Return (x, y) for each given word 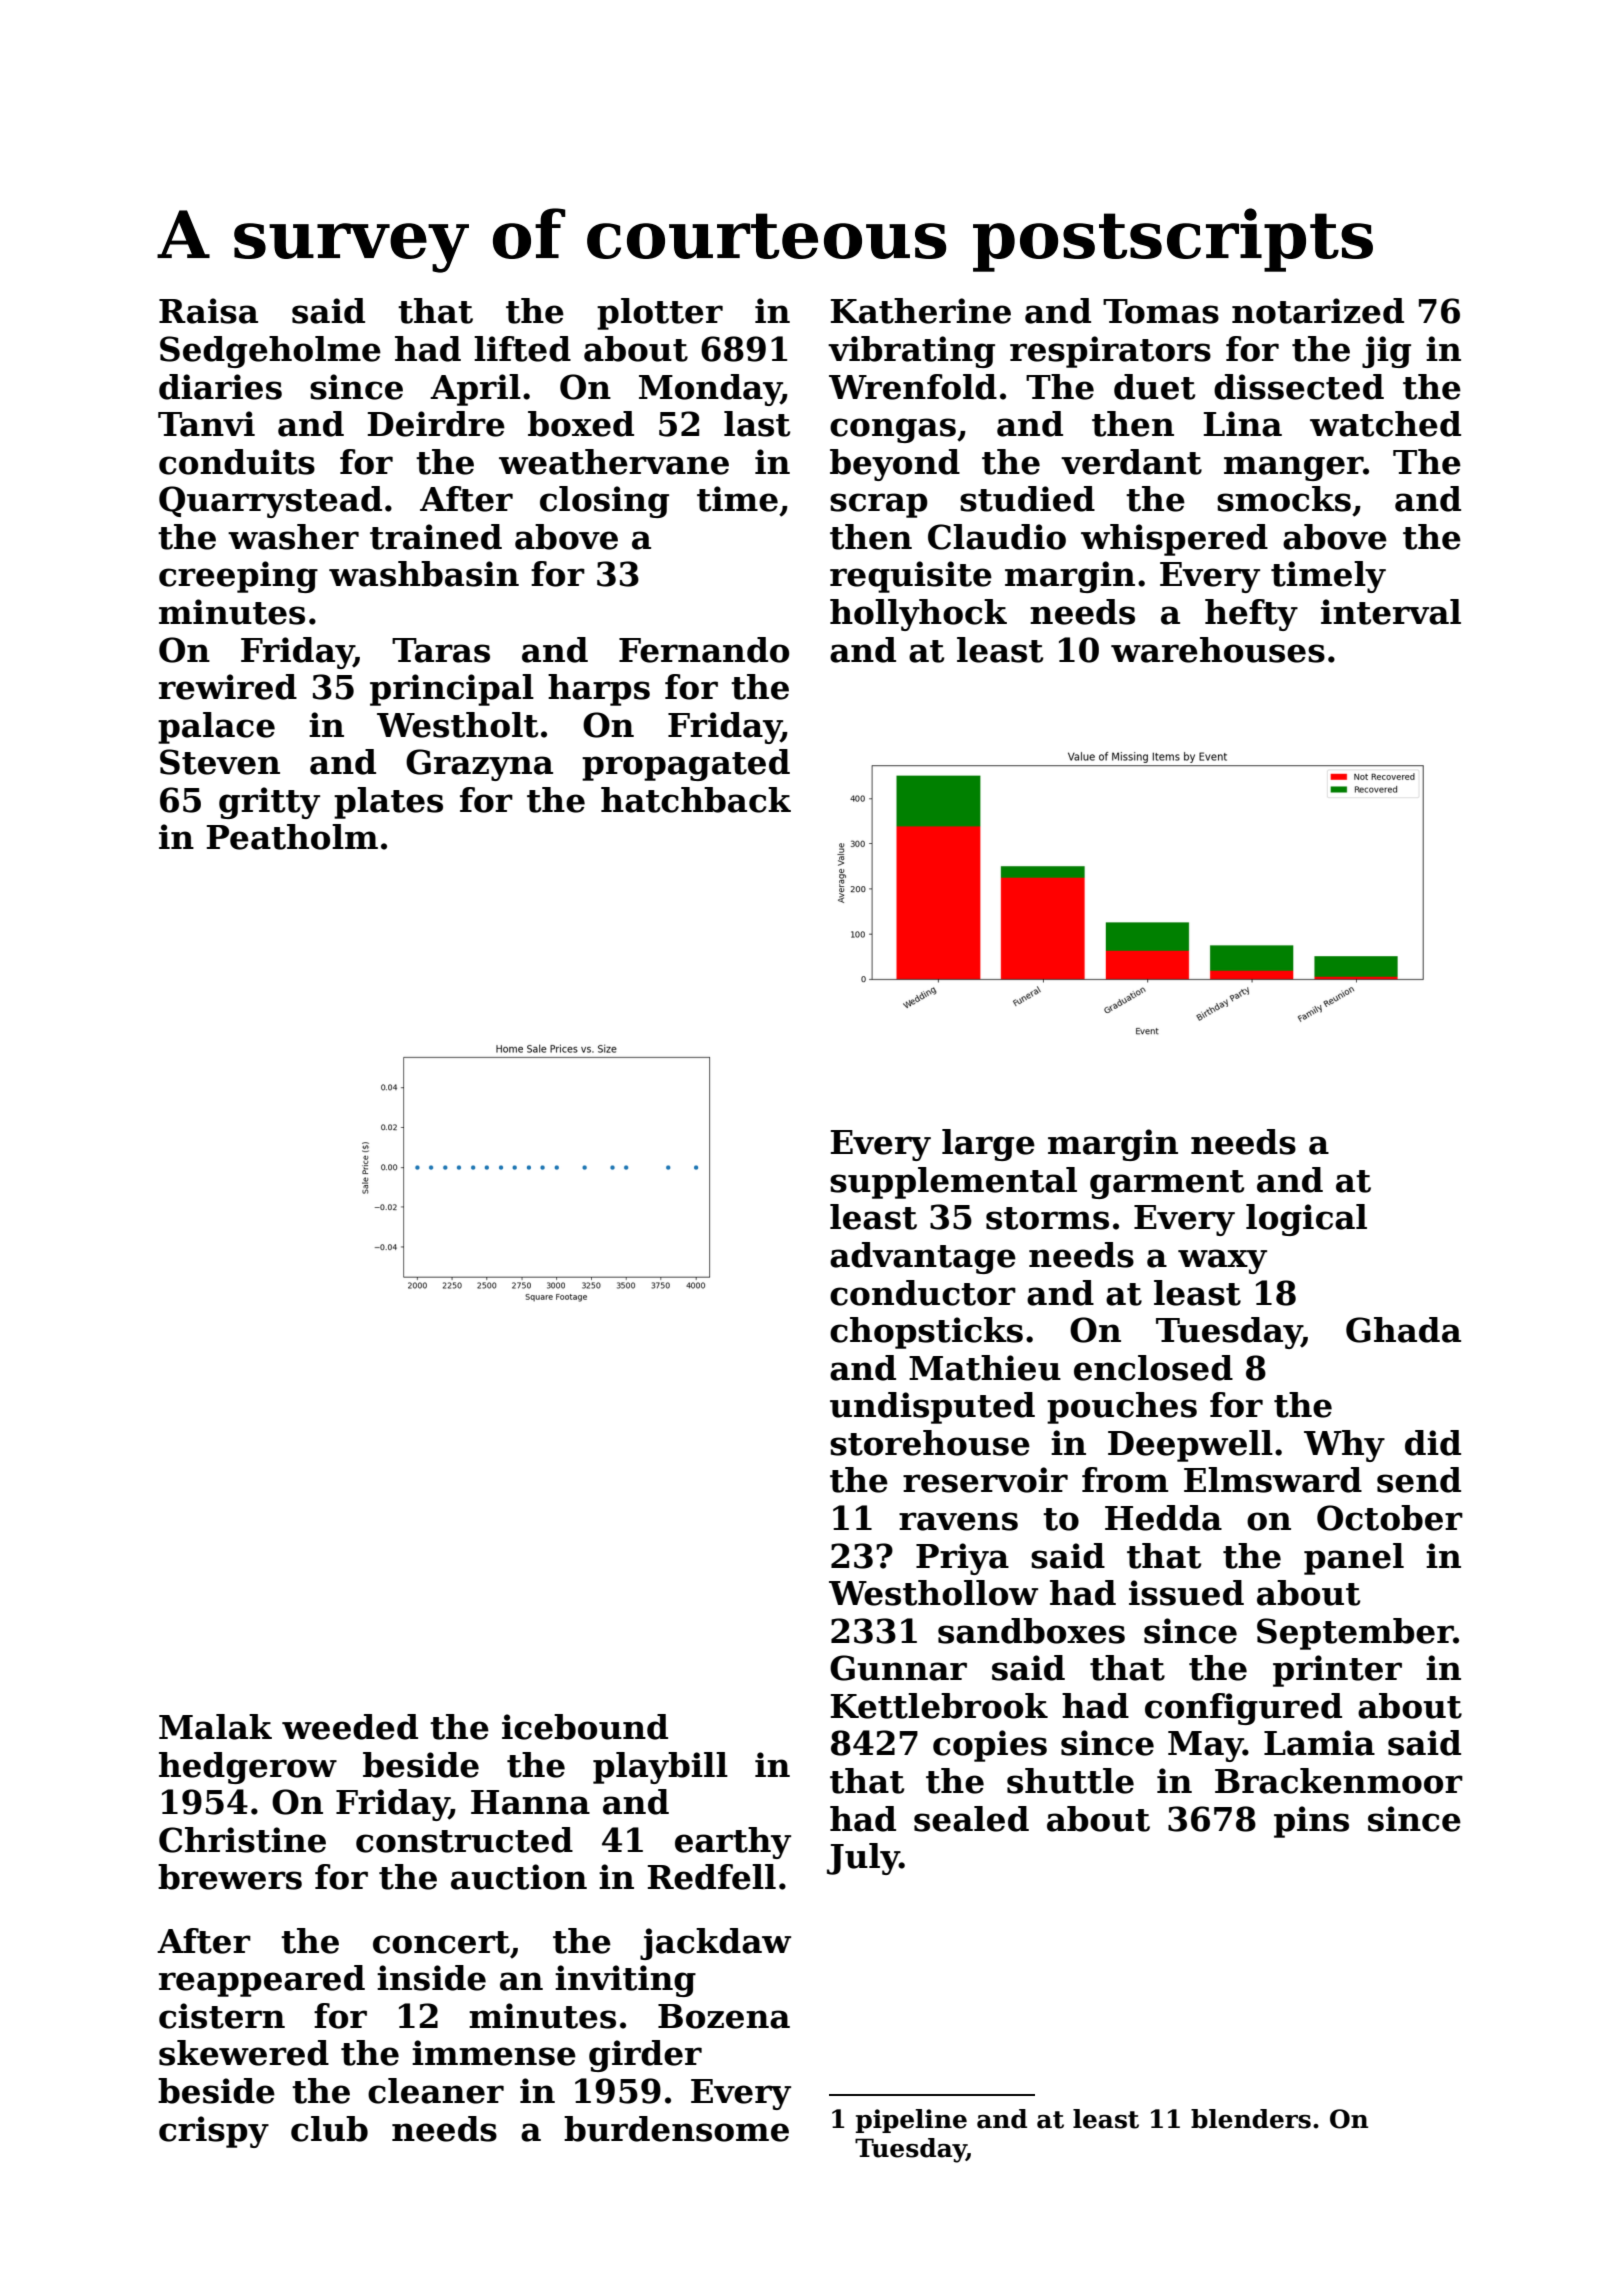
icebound (585, 1727)
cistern (222, 2016)
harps (599, 690)
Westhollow (933, 1593)
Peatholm (292, 837)
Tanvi (206, 424)
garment (1167, 1184)
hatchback (696, 800)
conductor (923, 1293)
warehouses (1218, 650)
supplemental (953, 1183)
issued (1186, 1593)
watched (1385, 424)
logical (1306, 1220)
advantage (923, 1258)
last (757, 424)
